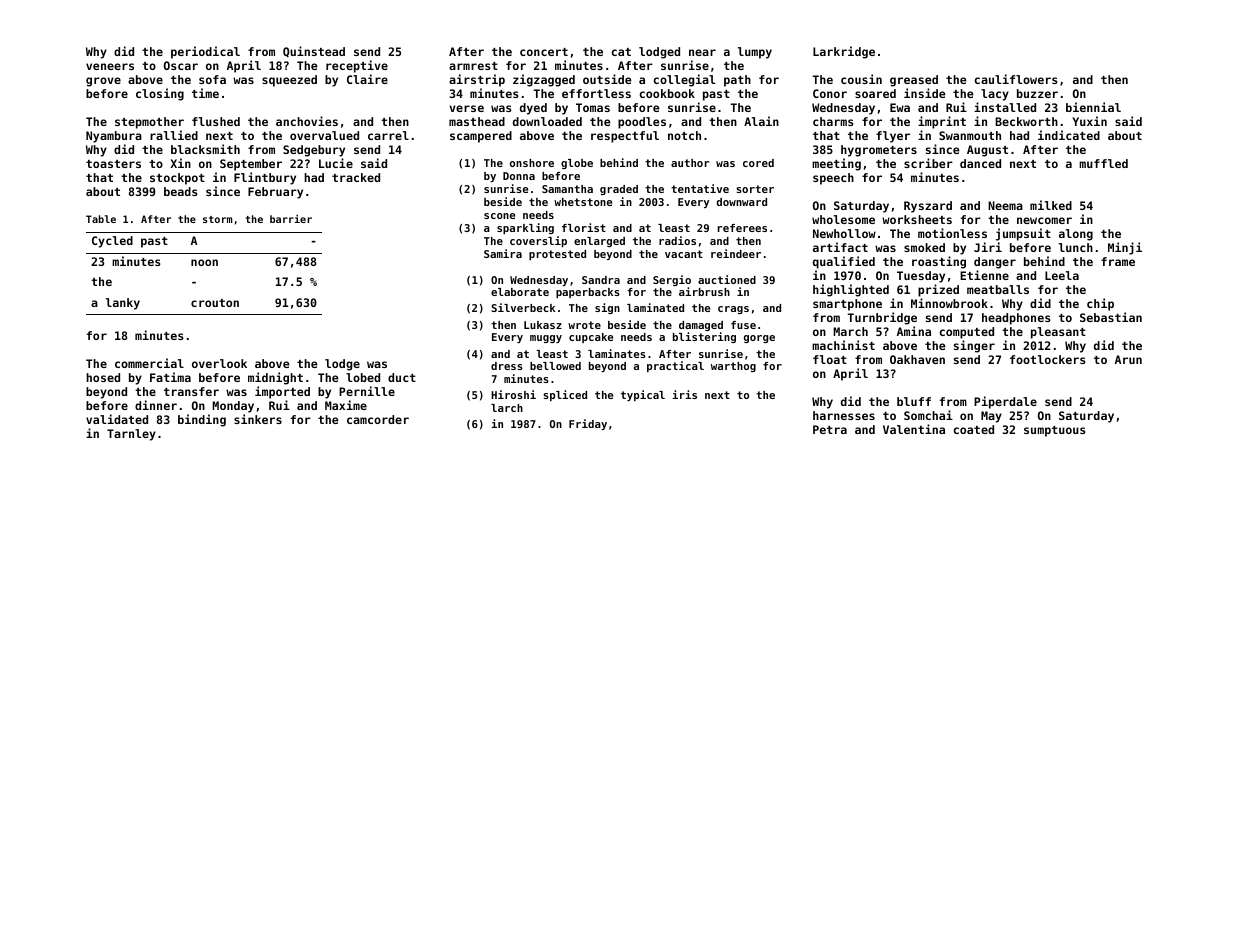  Describe the element at coordinates (357, 66) in the page. I see `receptive` at that location.
